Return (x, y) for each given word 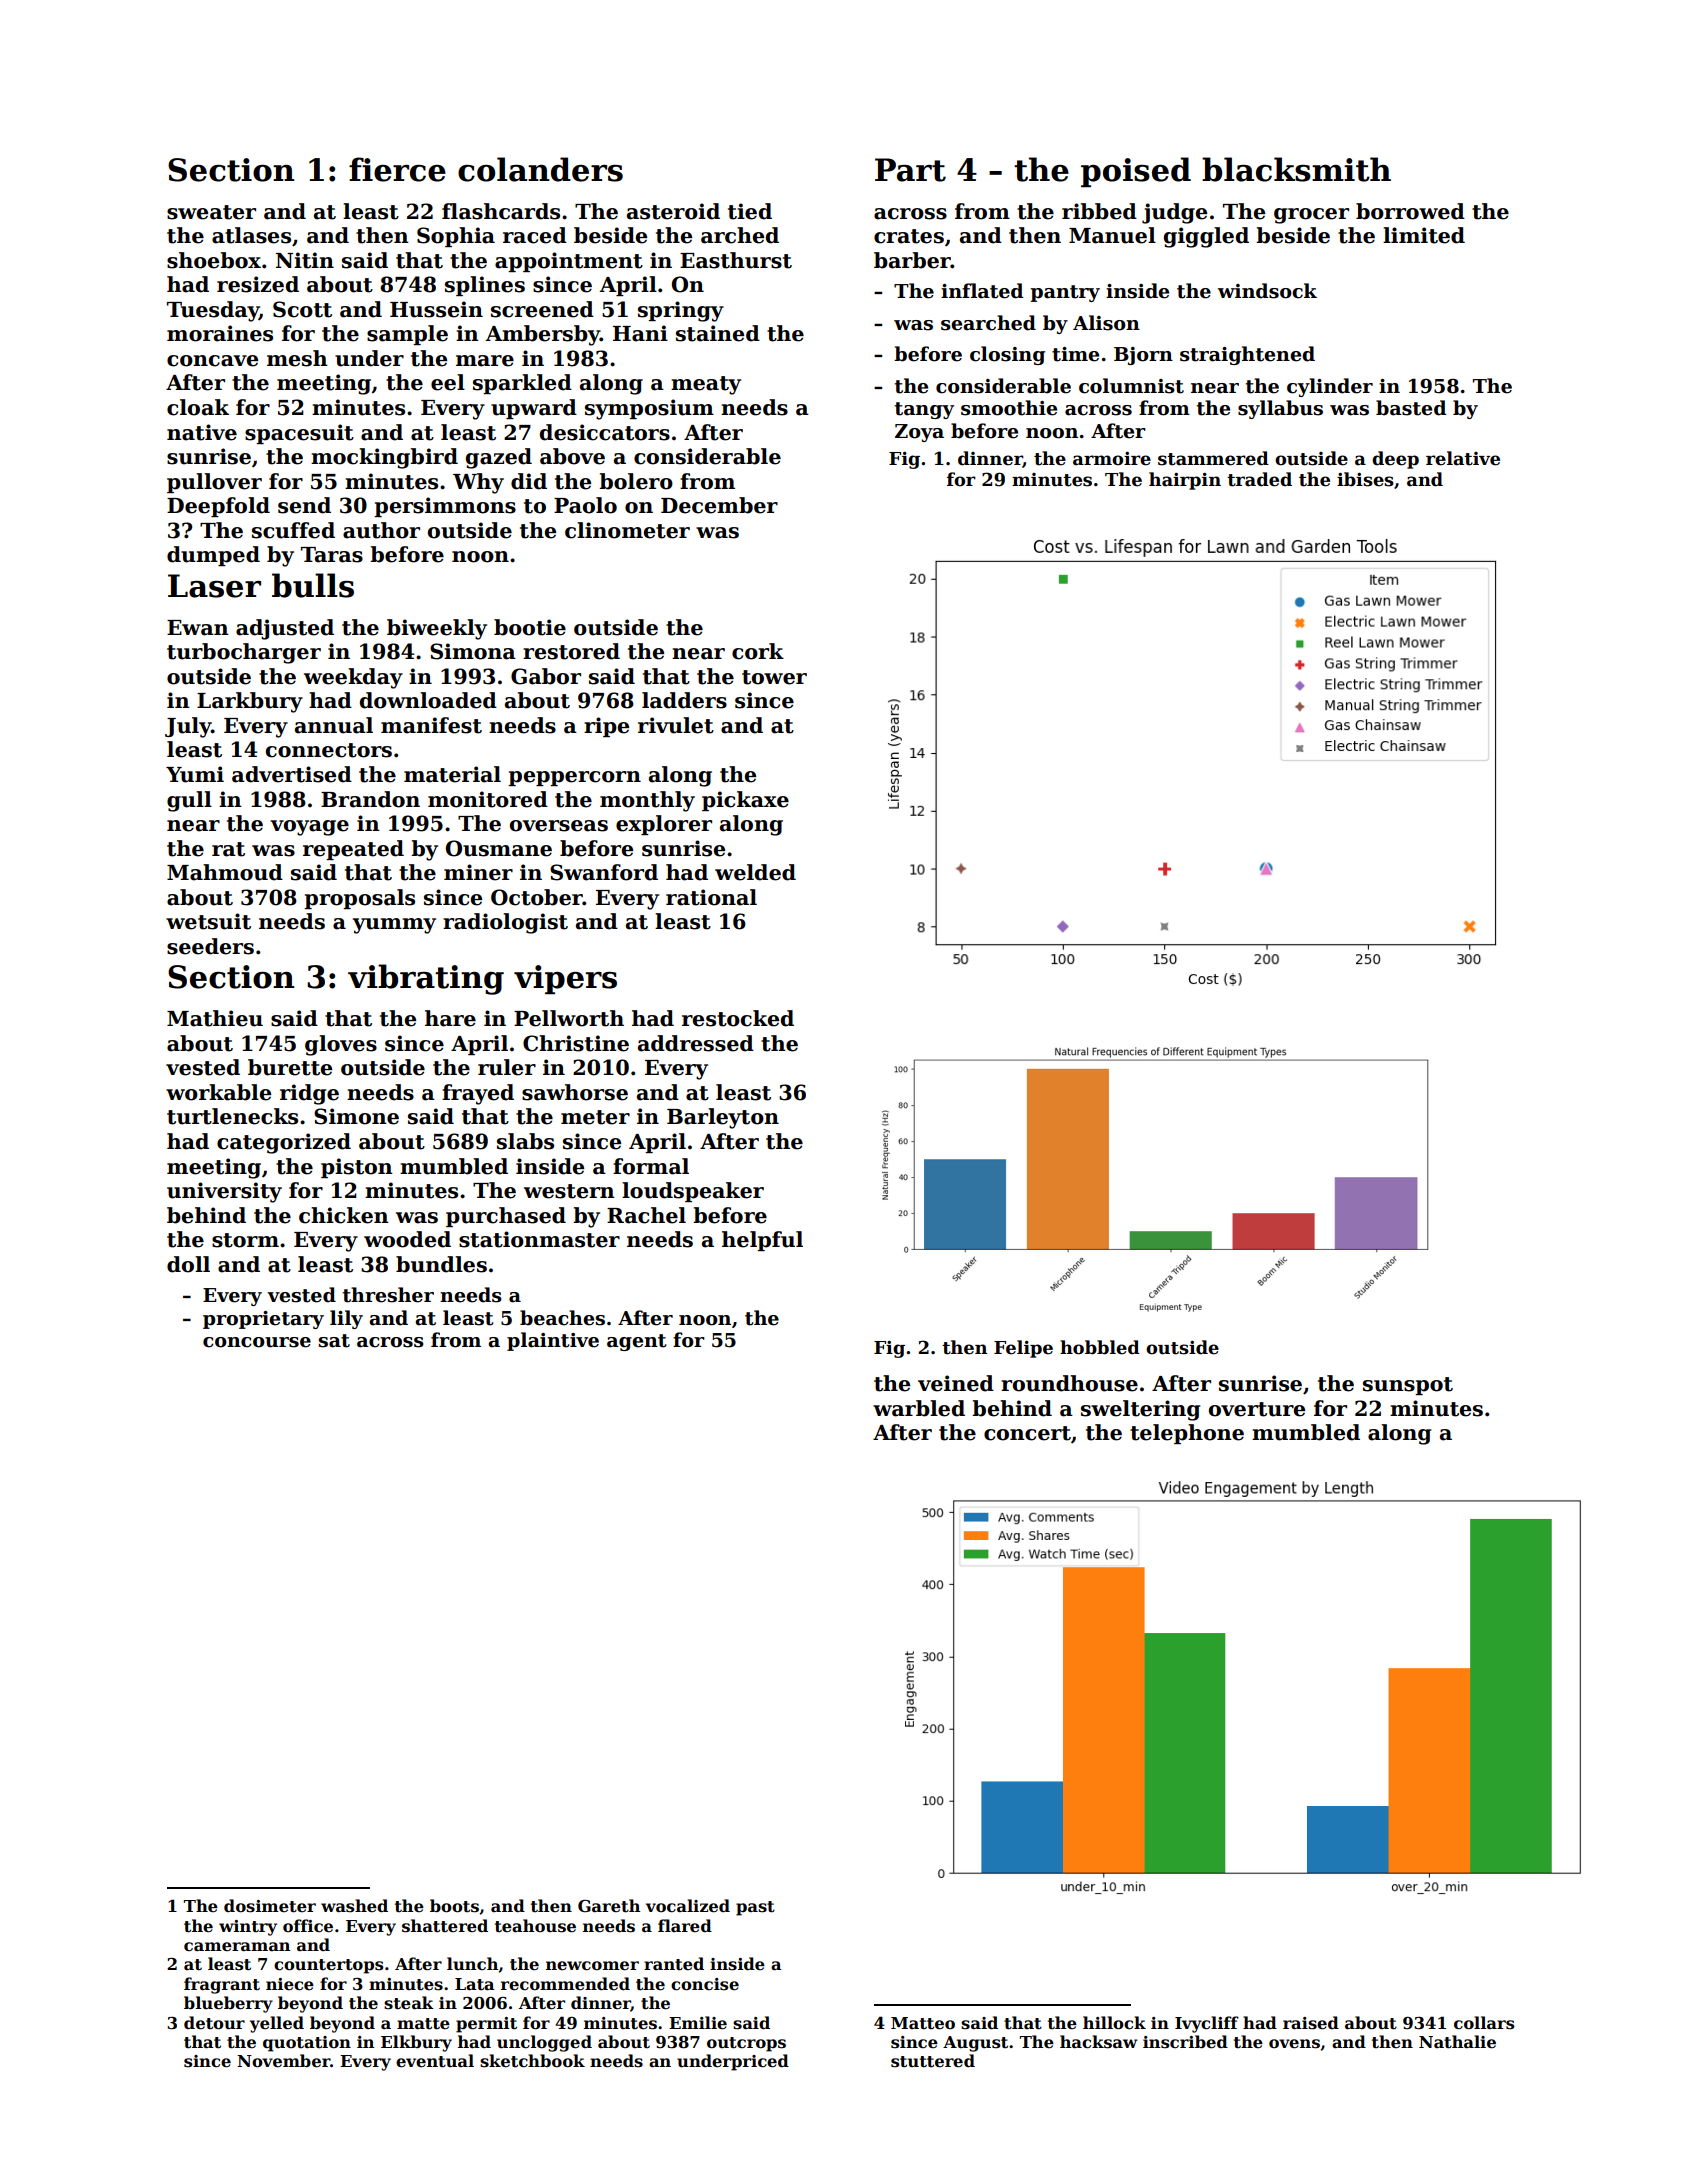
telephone (1187, 1434)
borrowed (1410, 211)
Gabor (546, 676)
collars (1484, 2023)
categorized (284, 1143)
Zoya (919, 433)
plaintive (553, 1341)
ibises (1365, 479)
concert (1027, 1433)
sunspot (1408, 1386)
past (755, 1908)
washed (354, 1906)
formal (651, 1166)
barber (912, 260)
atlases (251, 235)
